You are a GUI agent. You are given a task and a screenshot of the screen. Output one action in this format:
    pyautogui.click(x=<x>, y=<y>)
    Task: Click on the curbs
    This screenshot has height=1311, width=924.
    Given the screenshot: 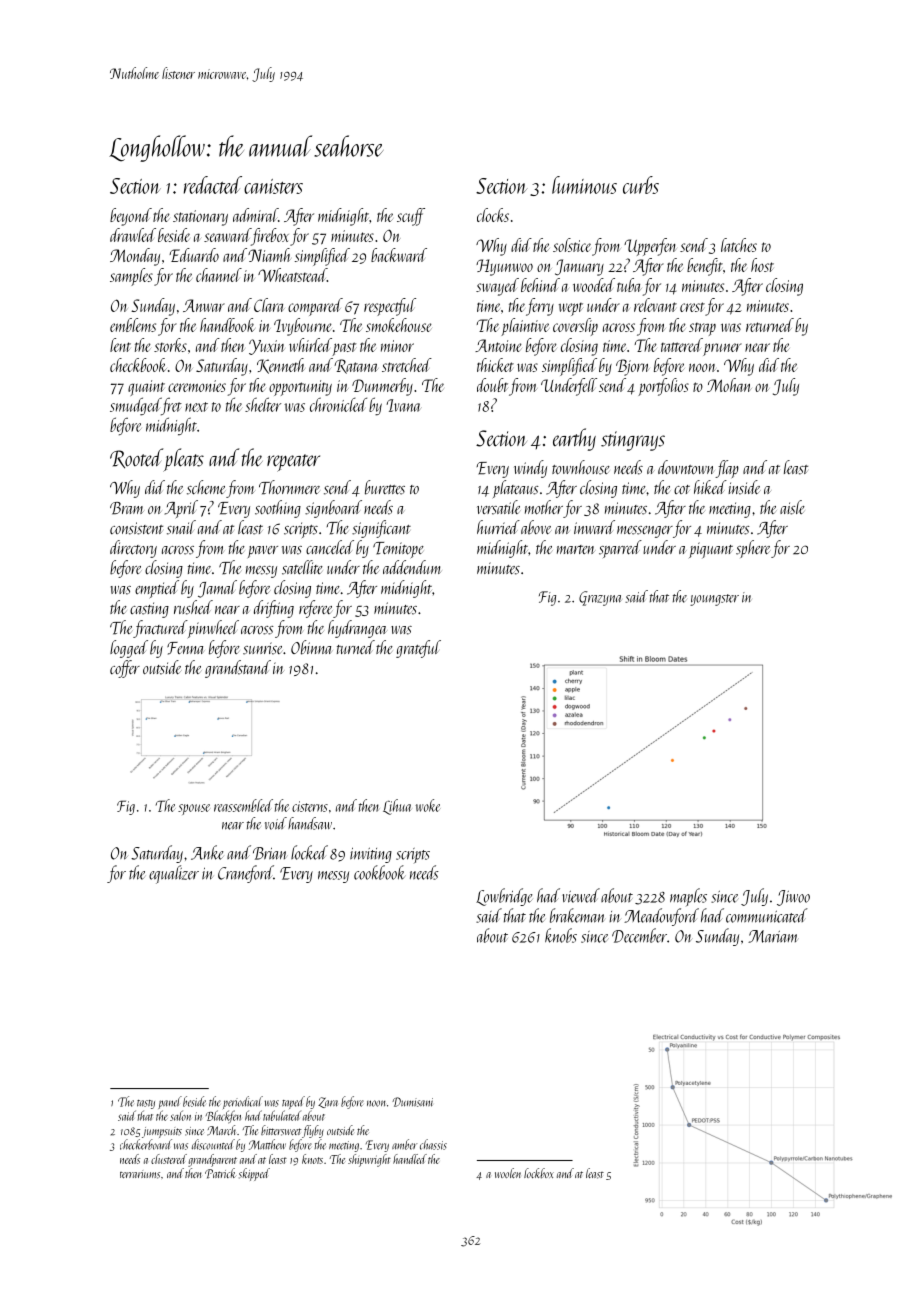 What is the action you would take?
    pyautogui.click(x=641, y=185)
